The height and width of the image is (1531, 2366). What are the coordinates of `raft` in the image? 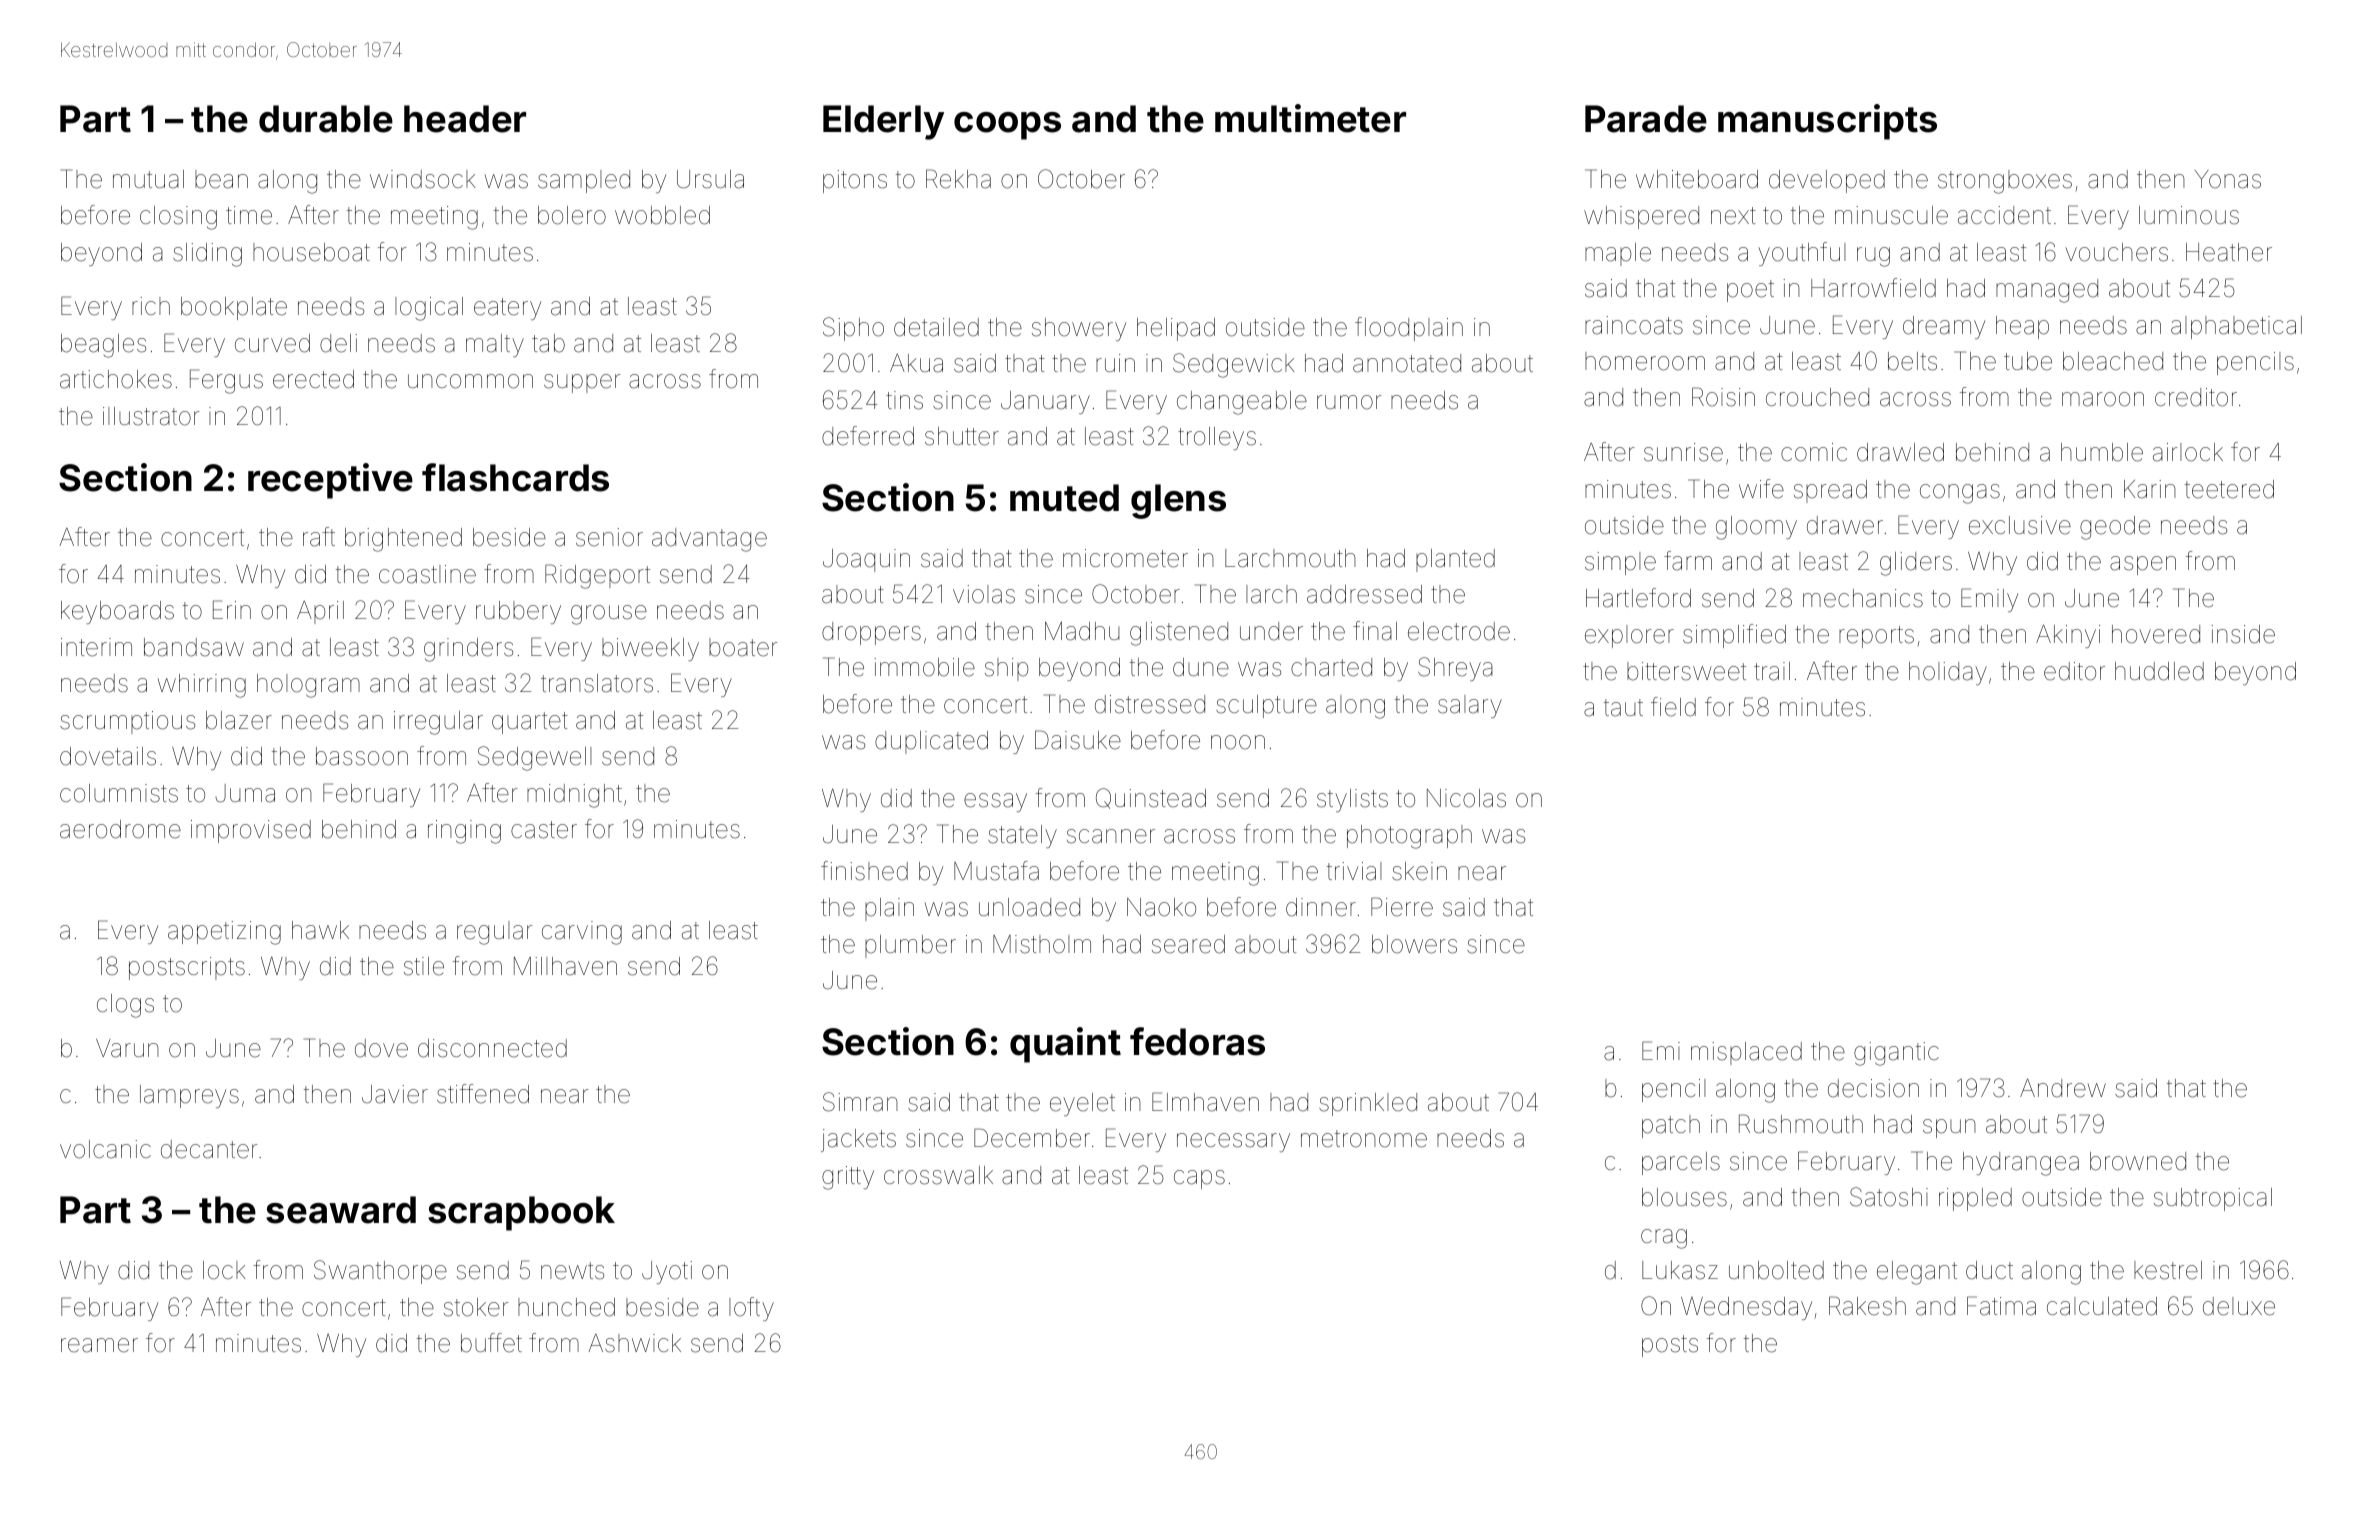 It's located at (319, 537).
